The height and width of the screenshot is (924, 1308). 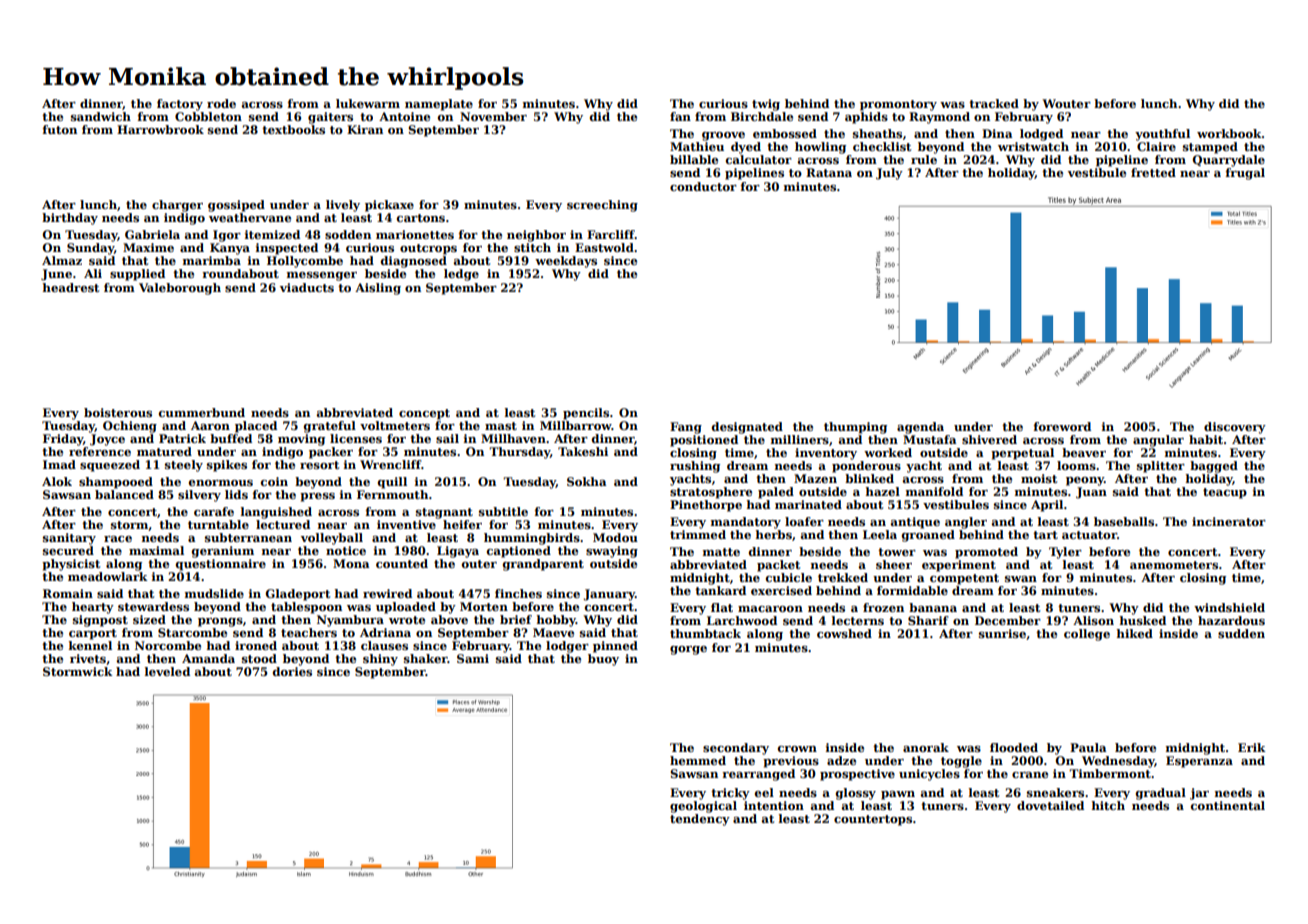 I want to click on Takeshi, so click(x=583, y=451).
